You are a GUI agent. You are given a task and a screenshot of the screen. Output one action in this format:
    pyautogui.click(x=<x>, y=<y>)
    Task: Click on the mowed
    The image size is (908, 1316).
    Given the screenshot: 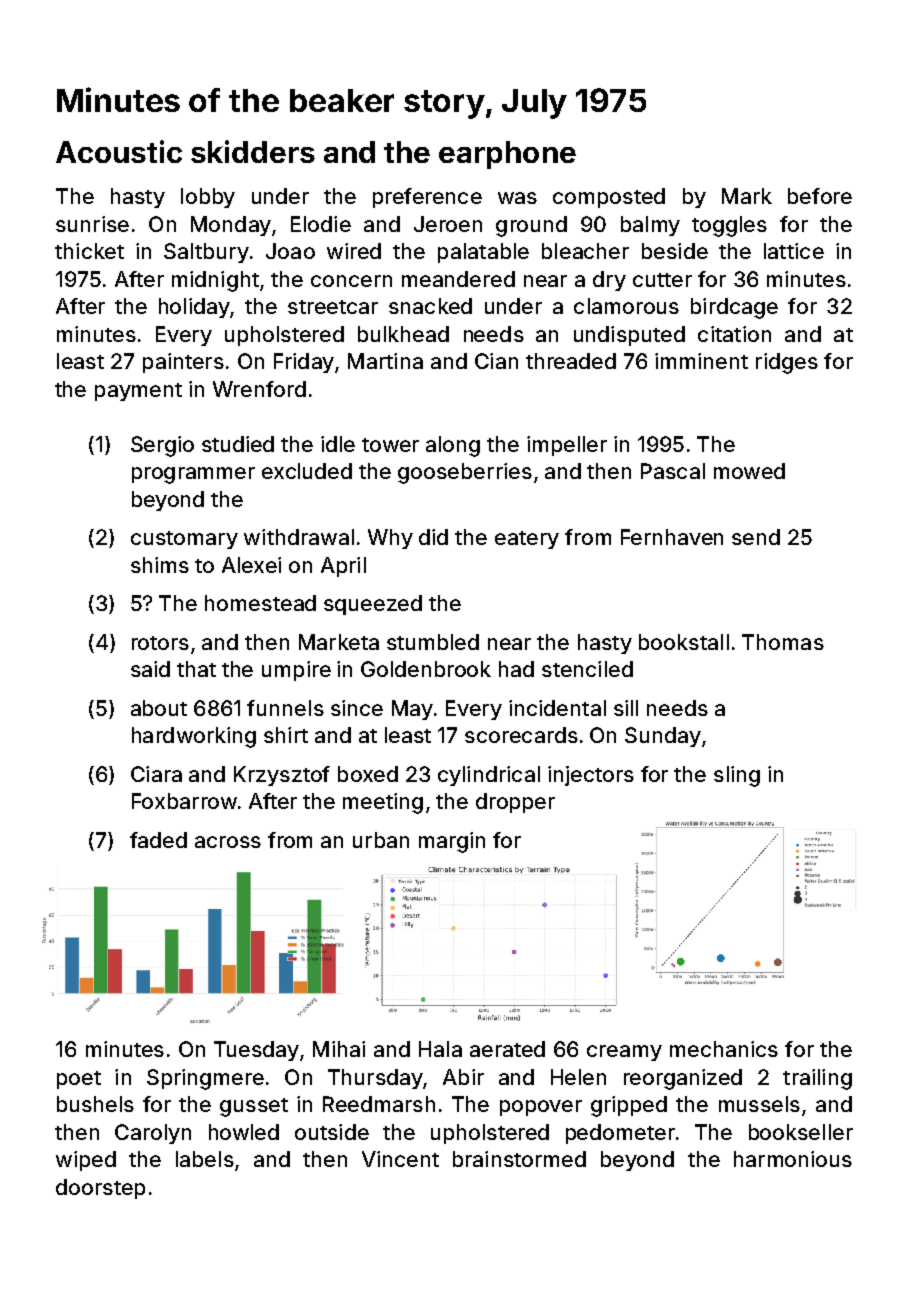 What is the action you would take?
    pyautogui.click(x=749, y=471)
